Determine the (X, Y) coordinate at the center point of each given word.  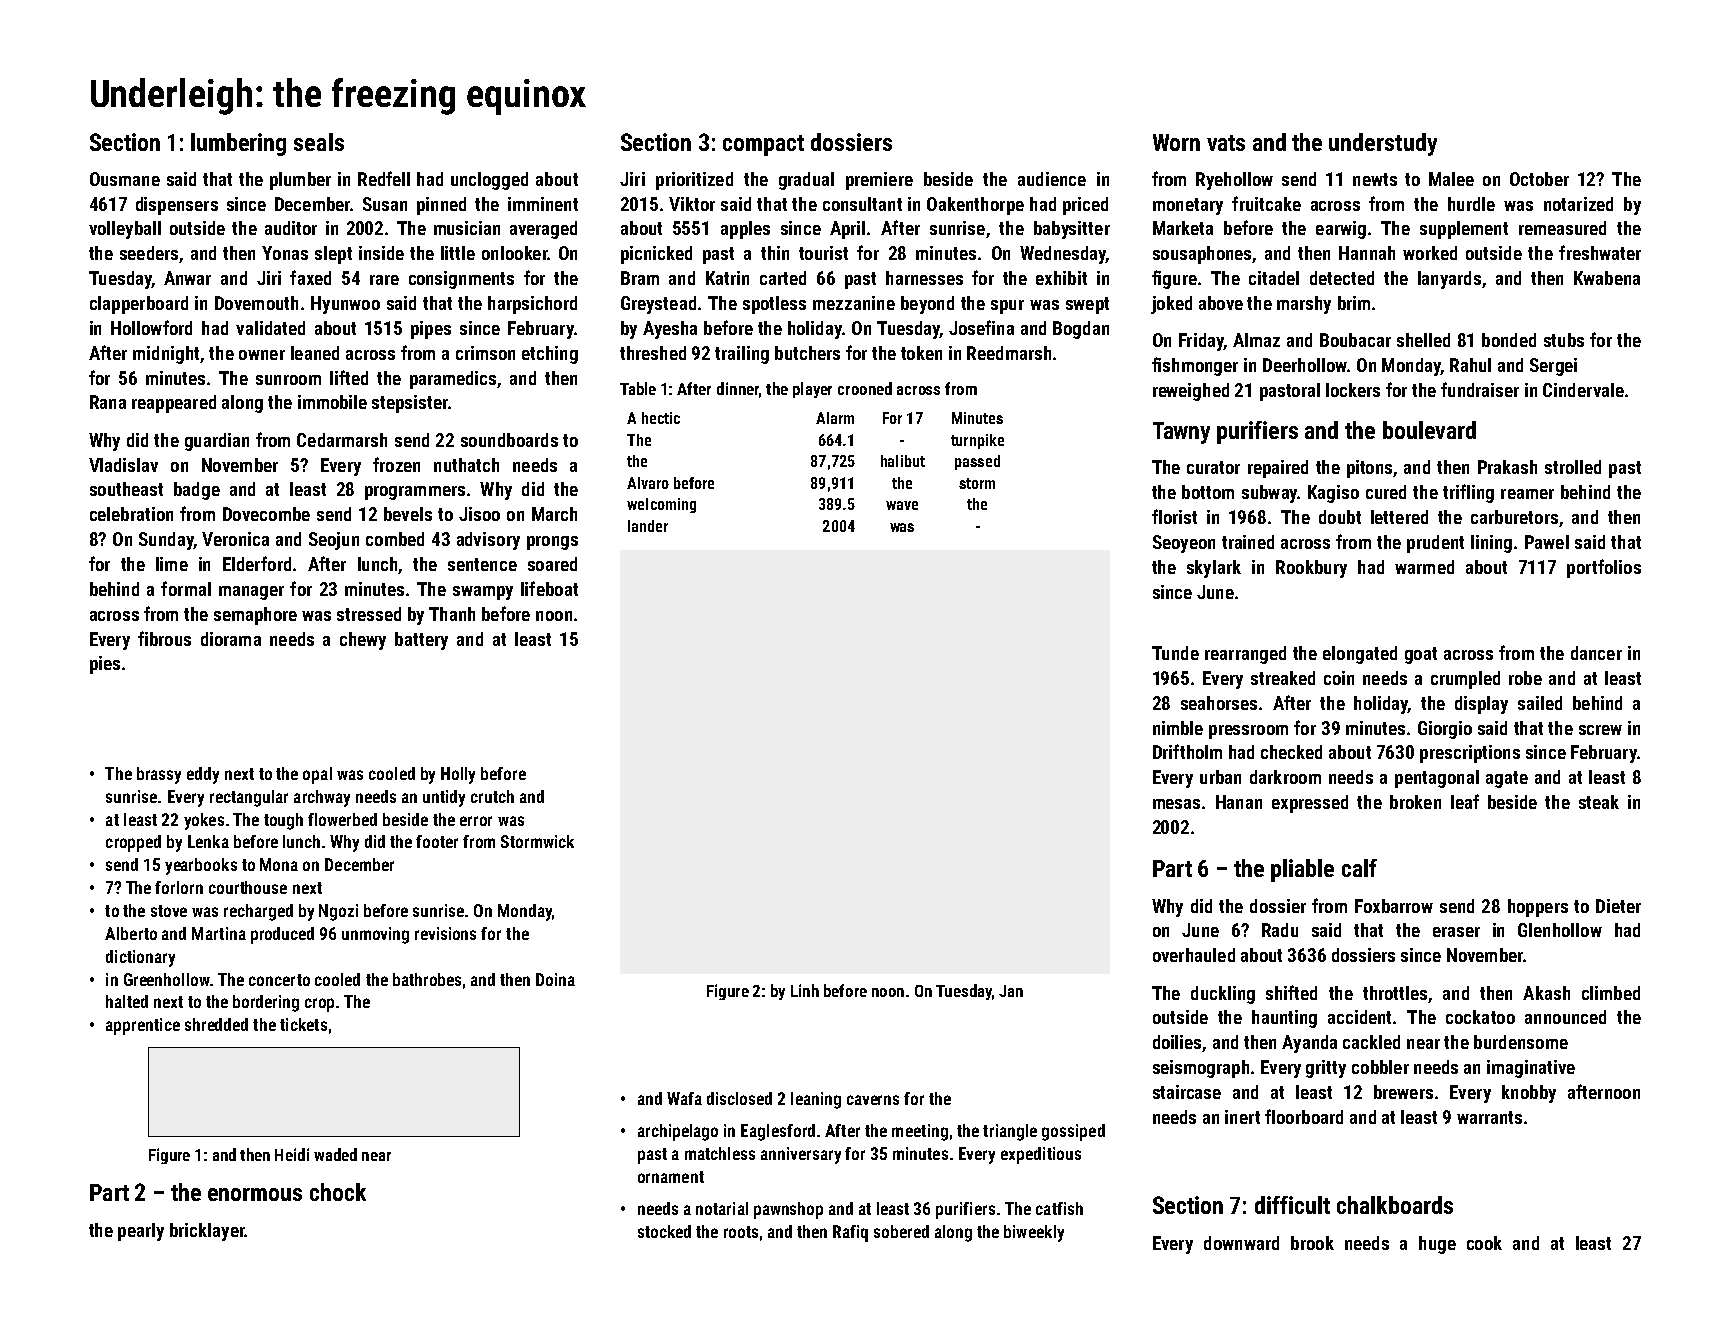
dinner (738, 388)
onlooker (515, 253)
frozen (396, 464)
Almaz (1256, 340)
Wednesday (1063, 255)
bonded (1509, 340)
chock (338, 1192)
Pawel (1547, 542)
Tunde (1175, 653)
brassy (159, 775)
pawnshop (788, 1210)
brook (1312, 1243)
